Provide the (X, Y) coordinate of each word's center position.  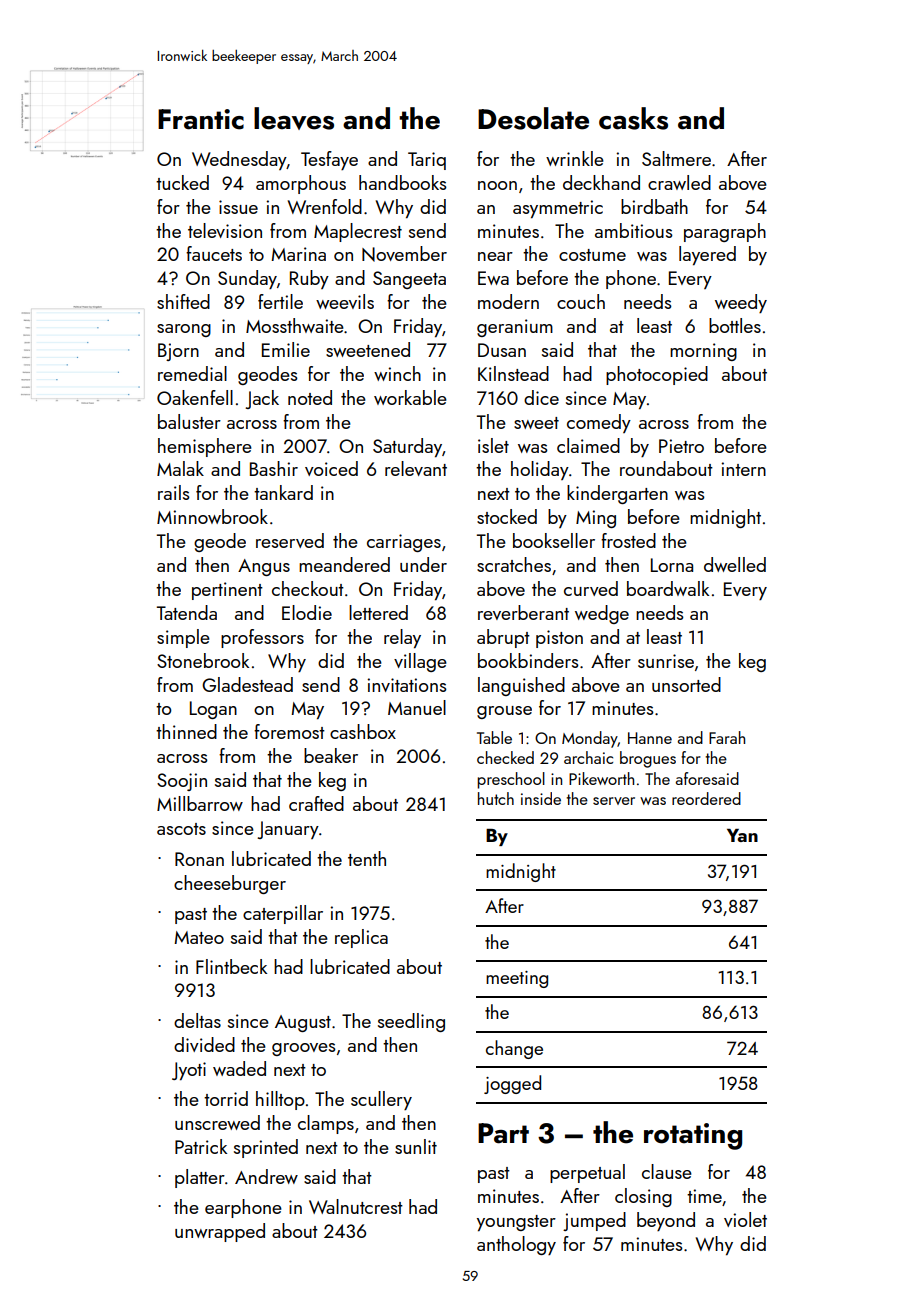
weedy (741, 303)
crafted (316, 803)
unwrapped (220, 1232)
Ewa (493, 278)
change (514, 1049)
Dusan (502, 350)
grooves (304, 1049)
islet (493, 445)
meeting (517, 979)
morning (703, 352)
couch (581, 301)
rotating (693, 1136)
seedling (411, 1022)
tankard (283, 492)
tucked (182, 182)
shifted (183, 301)
